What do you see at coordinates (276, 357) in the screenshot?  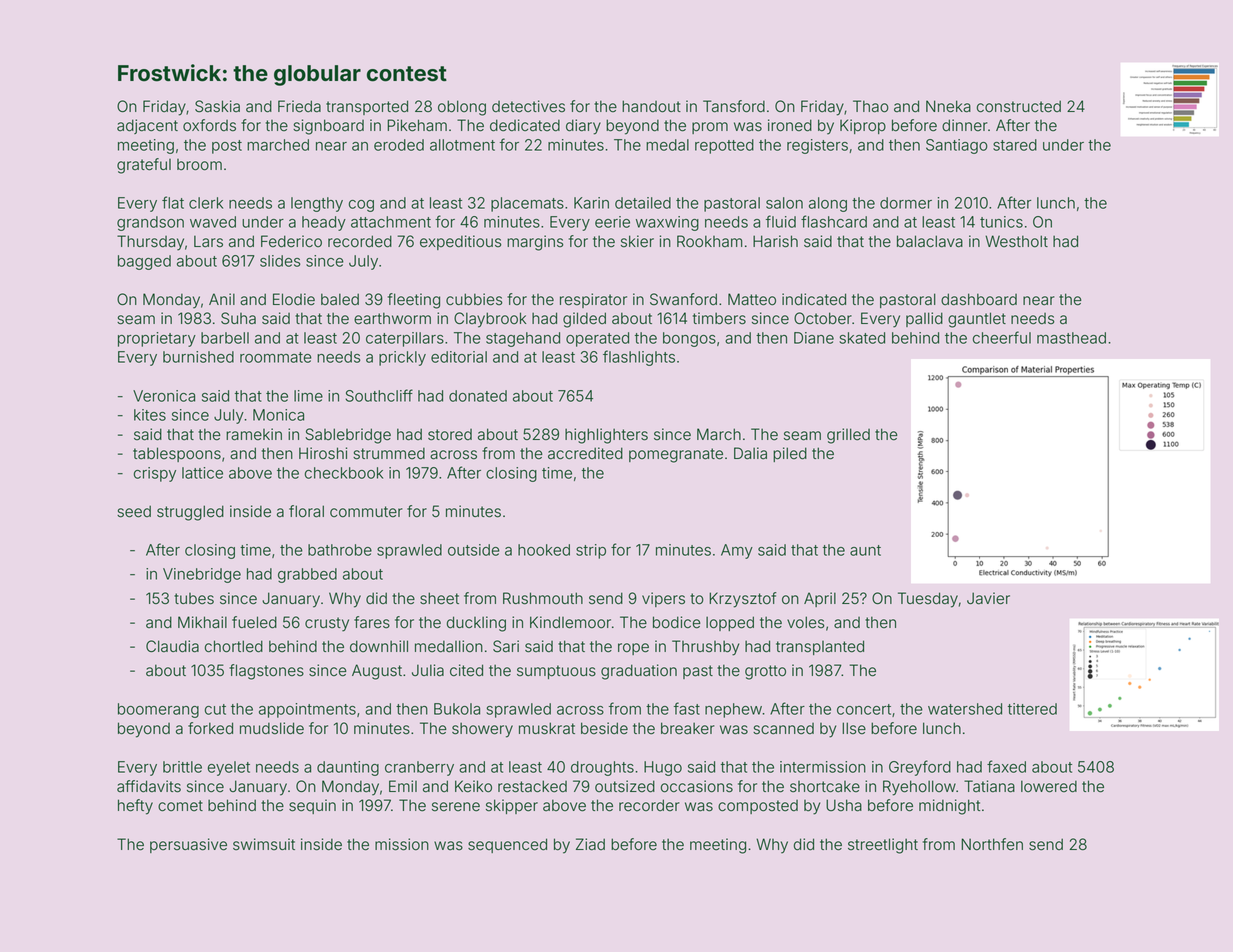 I see `roommate` at bounding box center [276, 357].
